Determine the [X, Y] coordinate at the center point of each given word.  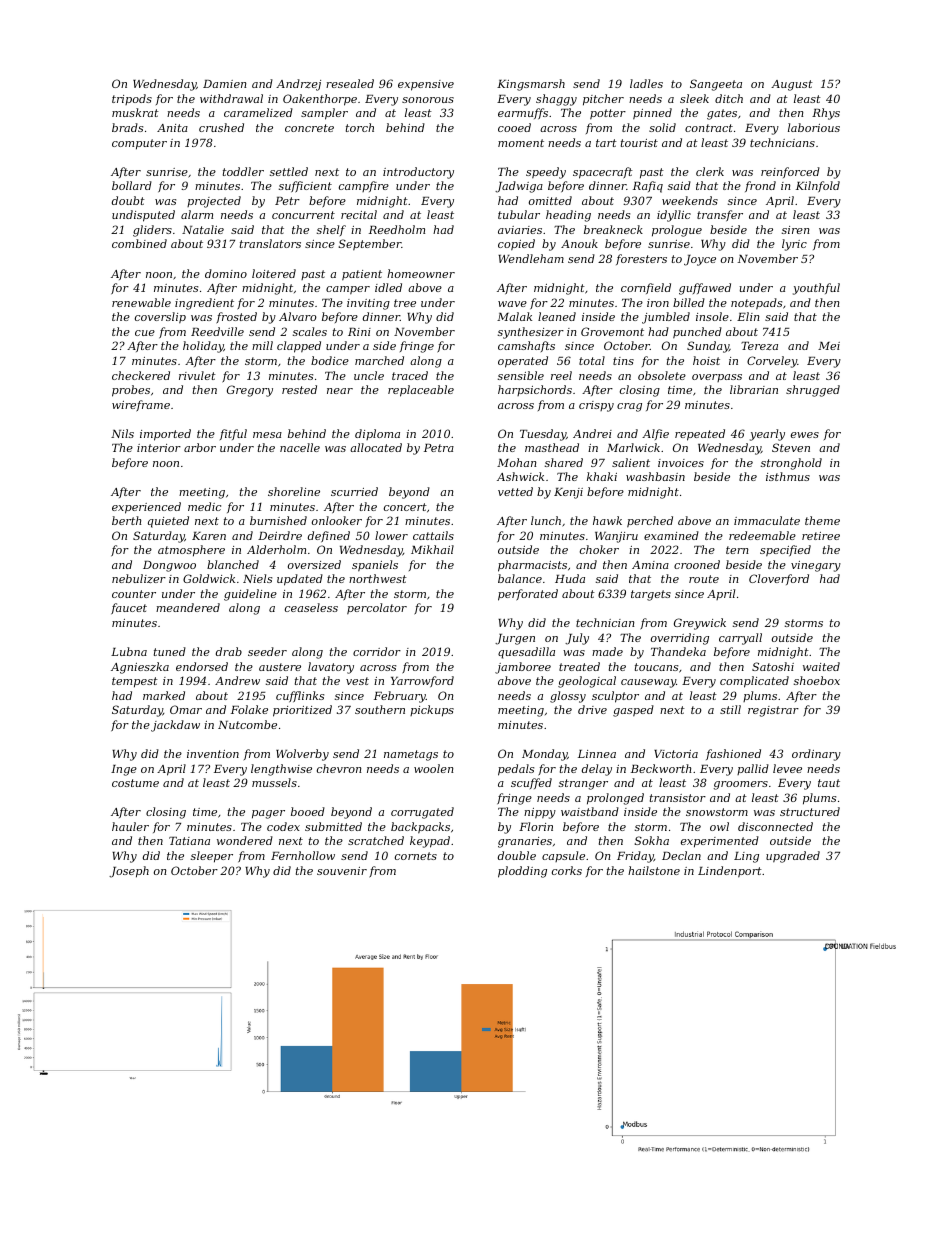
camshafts [526, 346]
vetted [515, 491]
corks [567, 870]
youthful [816, 289]
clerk [710, 171]
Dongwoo [169, 566]
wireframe [141, 406]
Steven [791, 447]
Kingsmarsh [531, 85]
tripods [132, 99]
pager [268, 814]
